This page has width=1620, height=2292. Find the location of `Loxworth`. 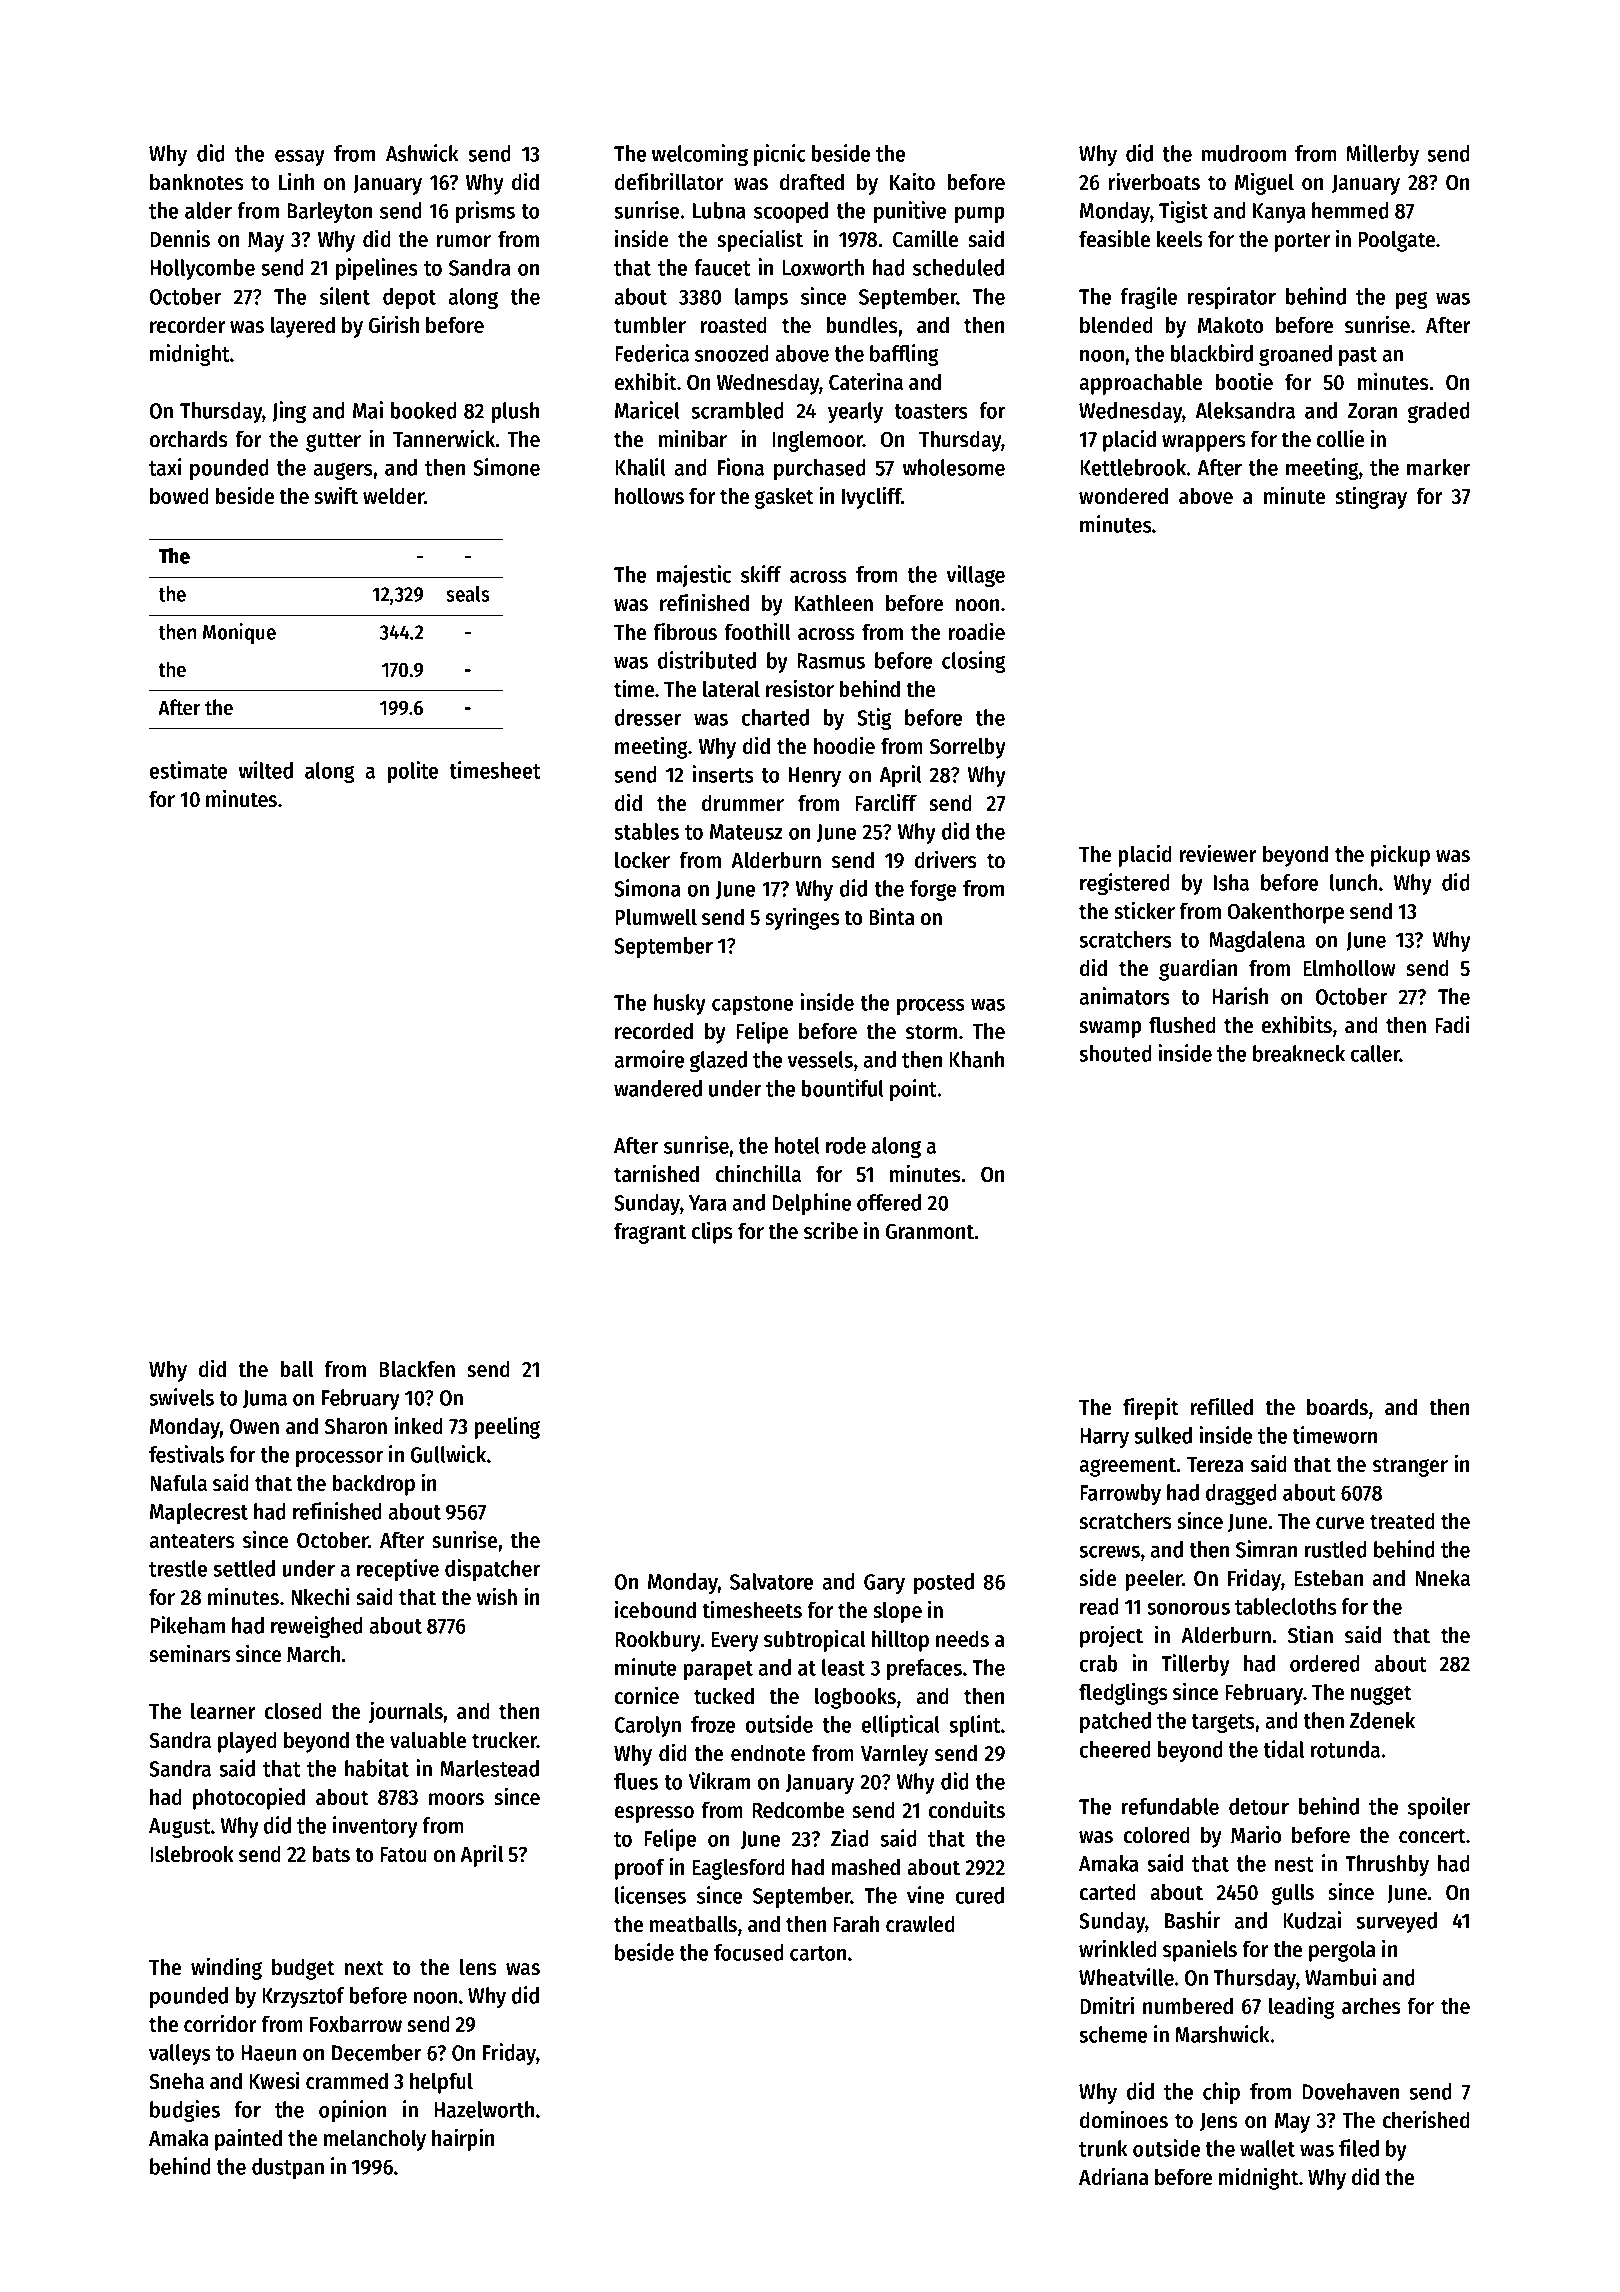

Loxworth is located at coordinates (823, 267).
